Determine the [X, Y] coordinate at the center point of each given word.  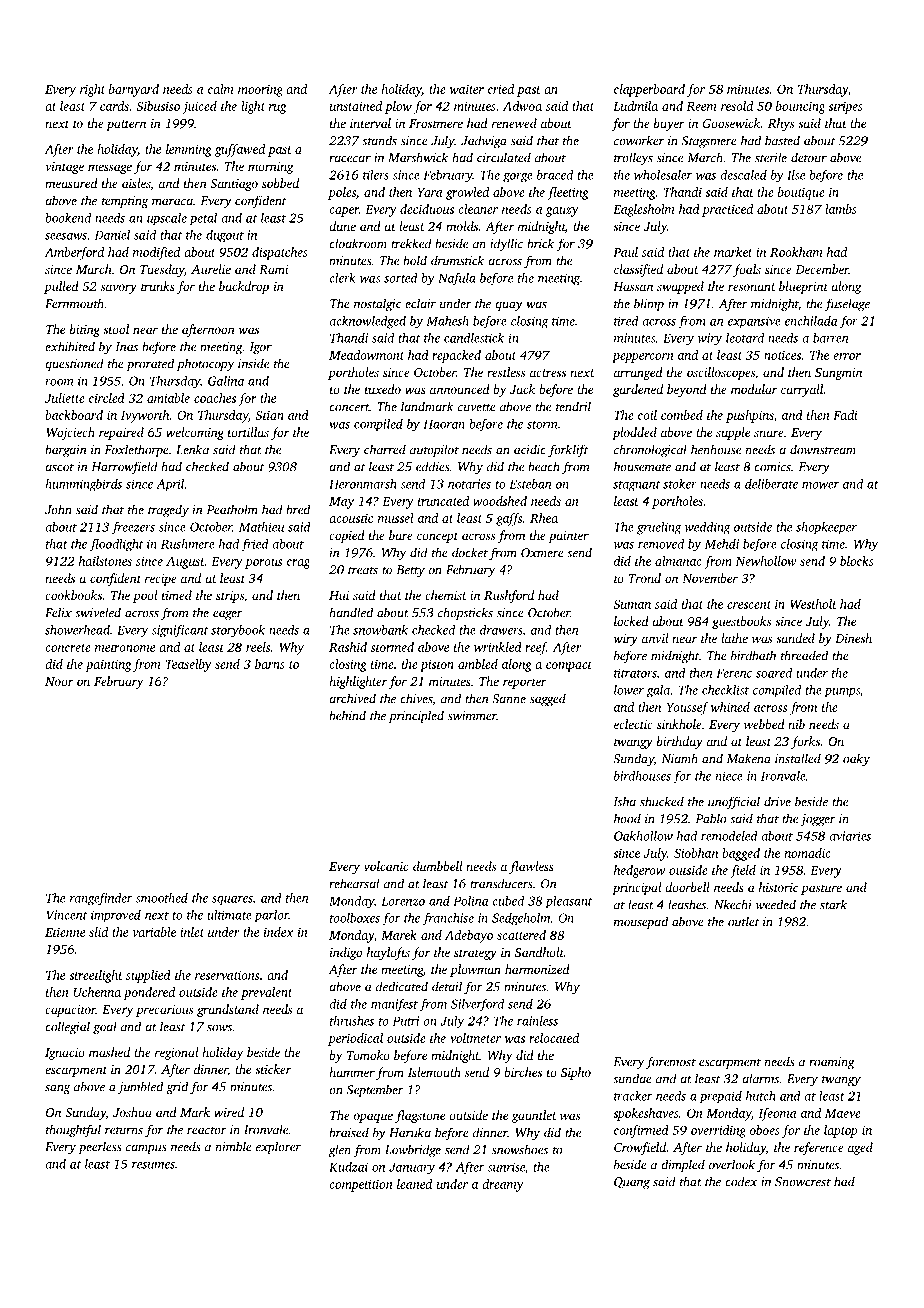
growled [467, 193]
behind [347, 715]
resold [737, 106]
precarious [164, 1011]
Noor [59, 681]
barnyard [134, 90]
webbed [764, 724]
